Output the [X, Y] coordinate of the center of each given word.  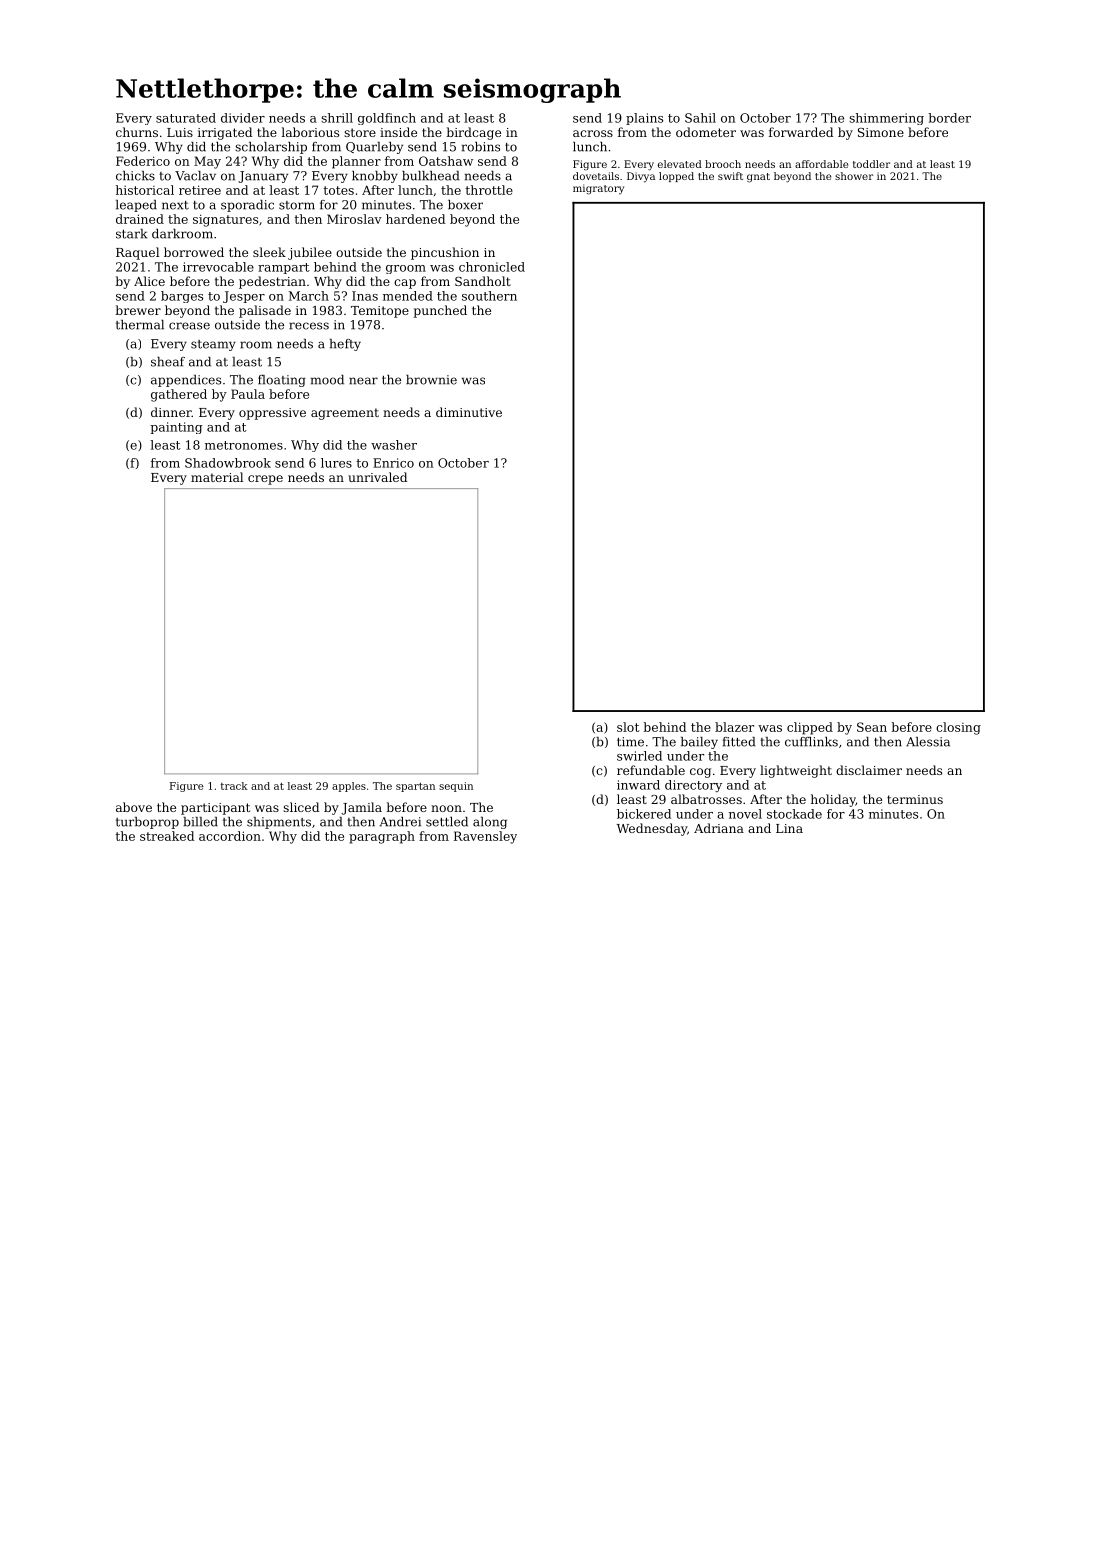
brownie [431, 380]
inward [638, 785]
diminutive [469, 412]
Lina [789, 828]
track [234, 786]
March [309, 296]
